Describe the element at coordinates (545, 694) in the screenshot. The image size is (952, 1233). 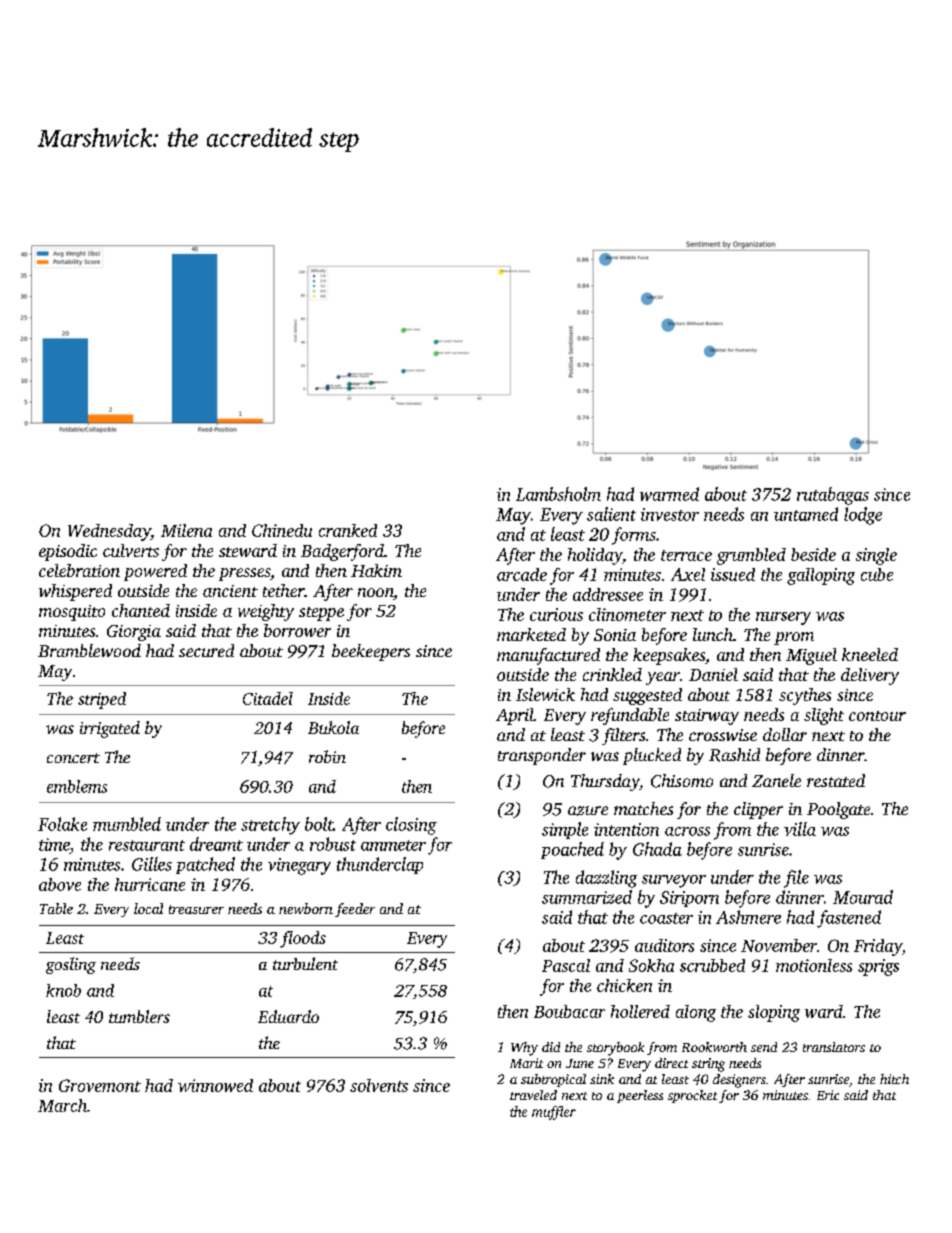
I see `Islewick` at that location.
